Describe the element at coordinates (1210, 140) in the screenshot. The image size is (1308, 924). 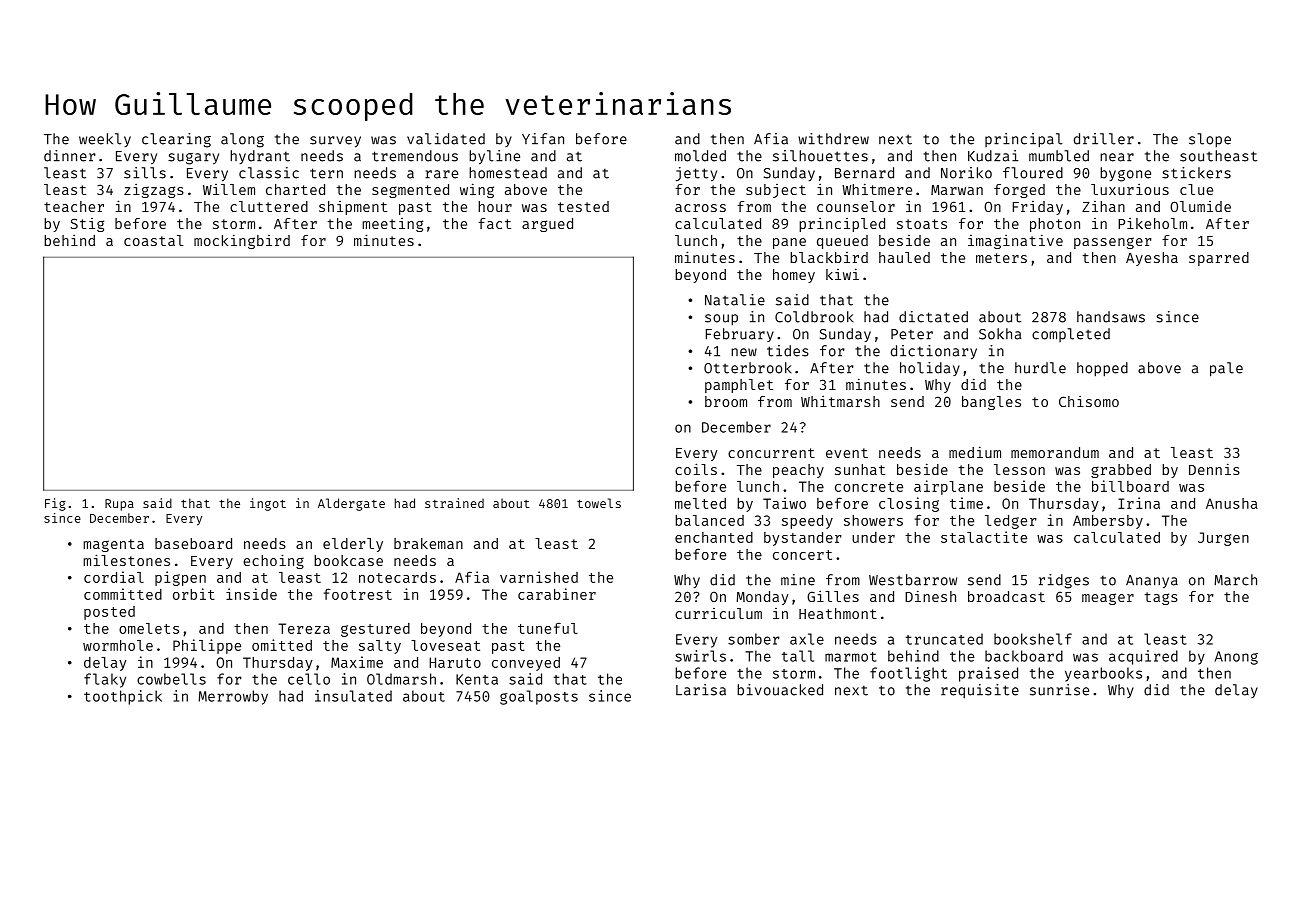
I see `slope` at that location.
